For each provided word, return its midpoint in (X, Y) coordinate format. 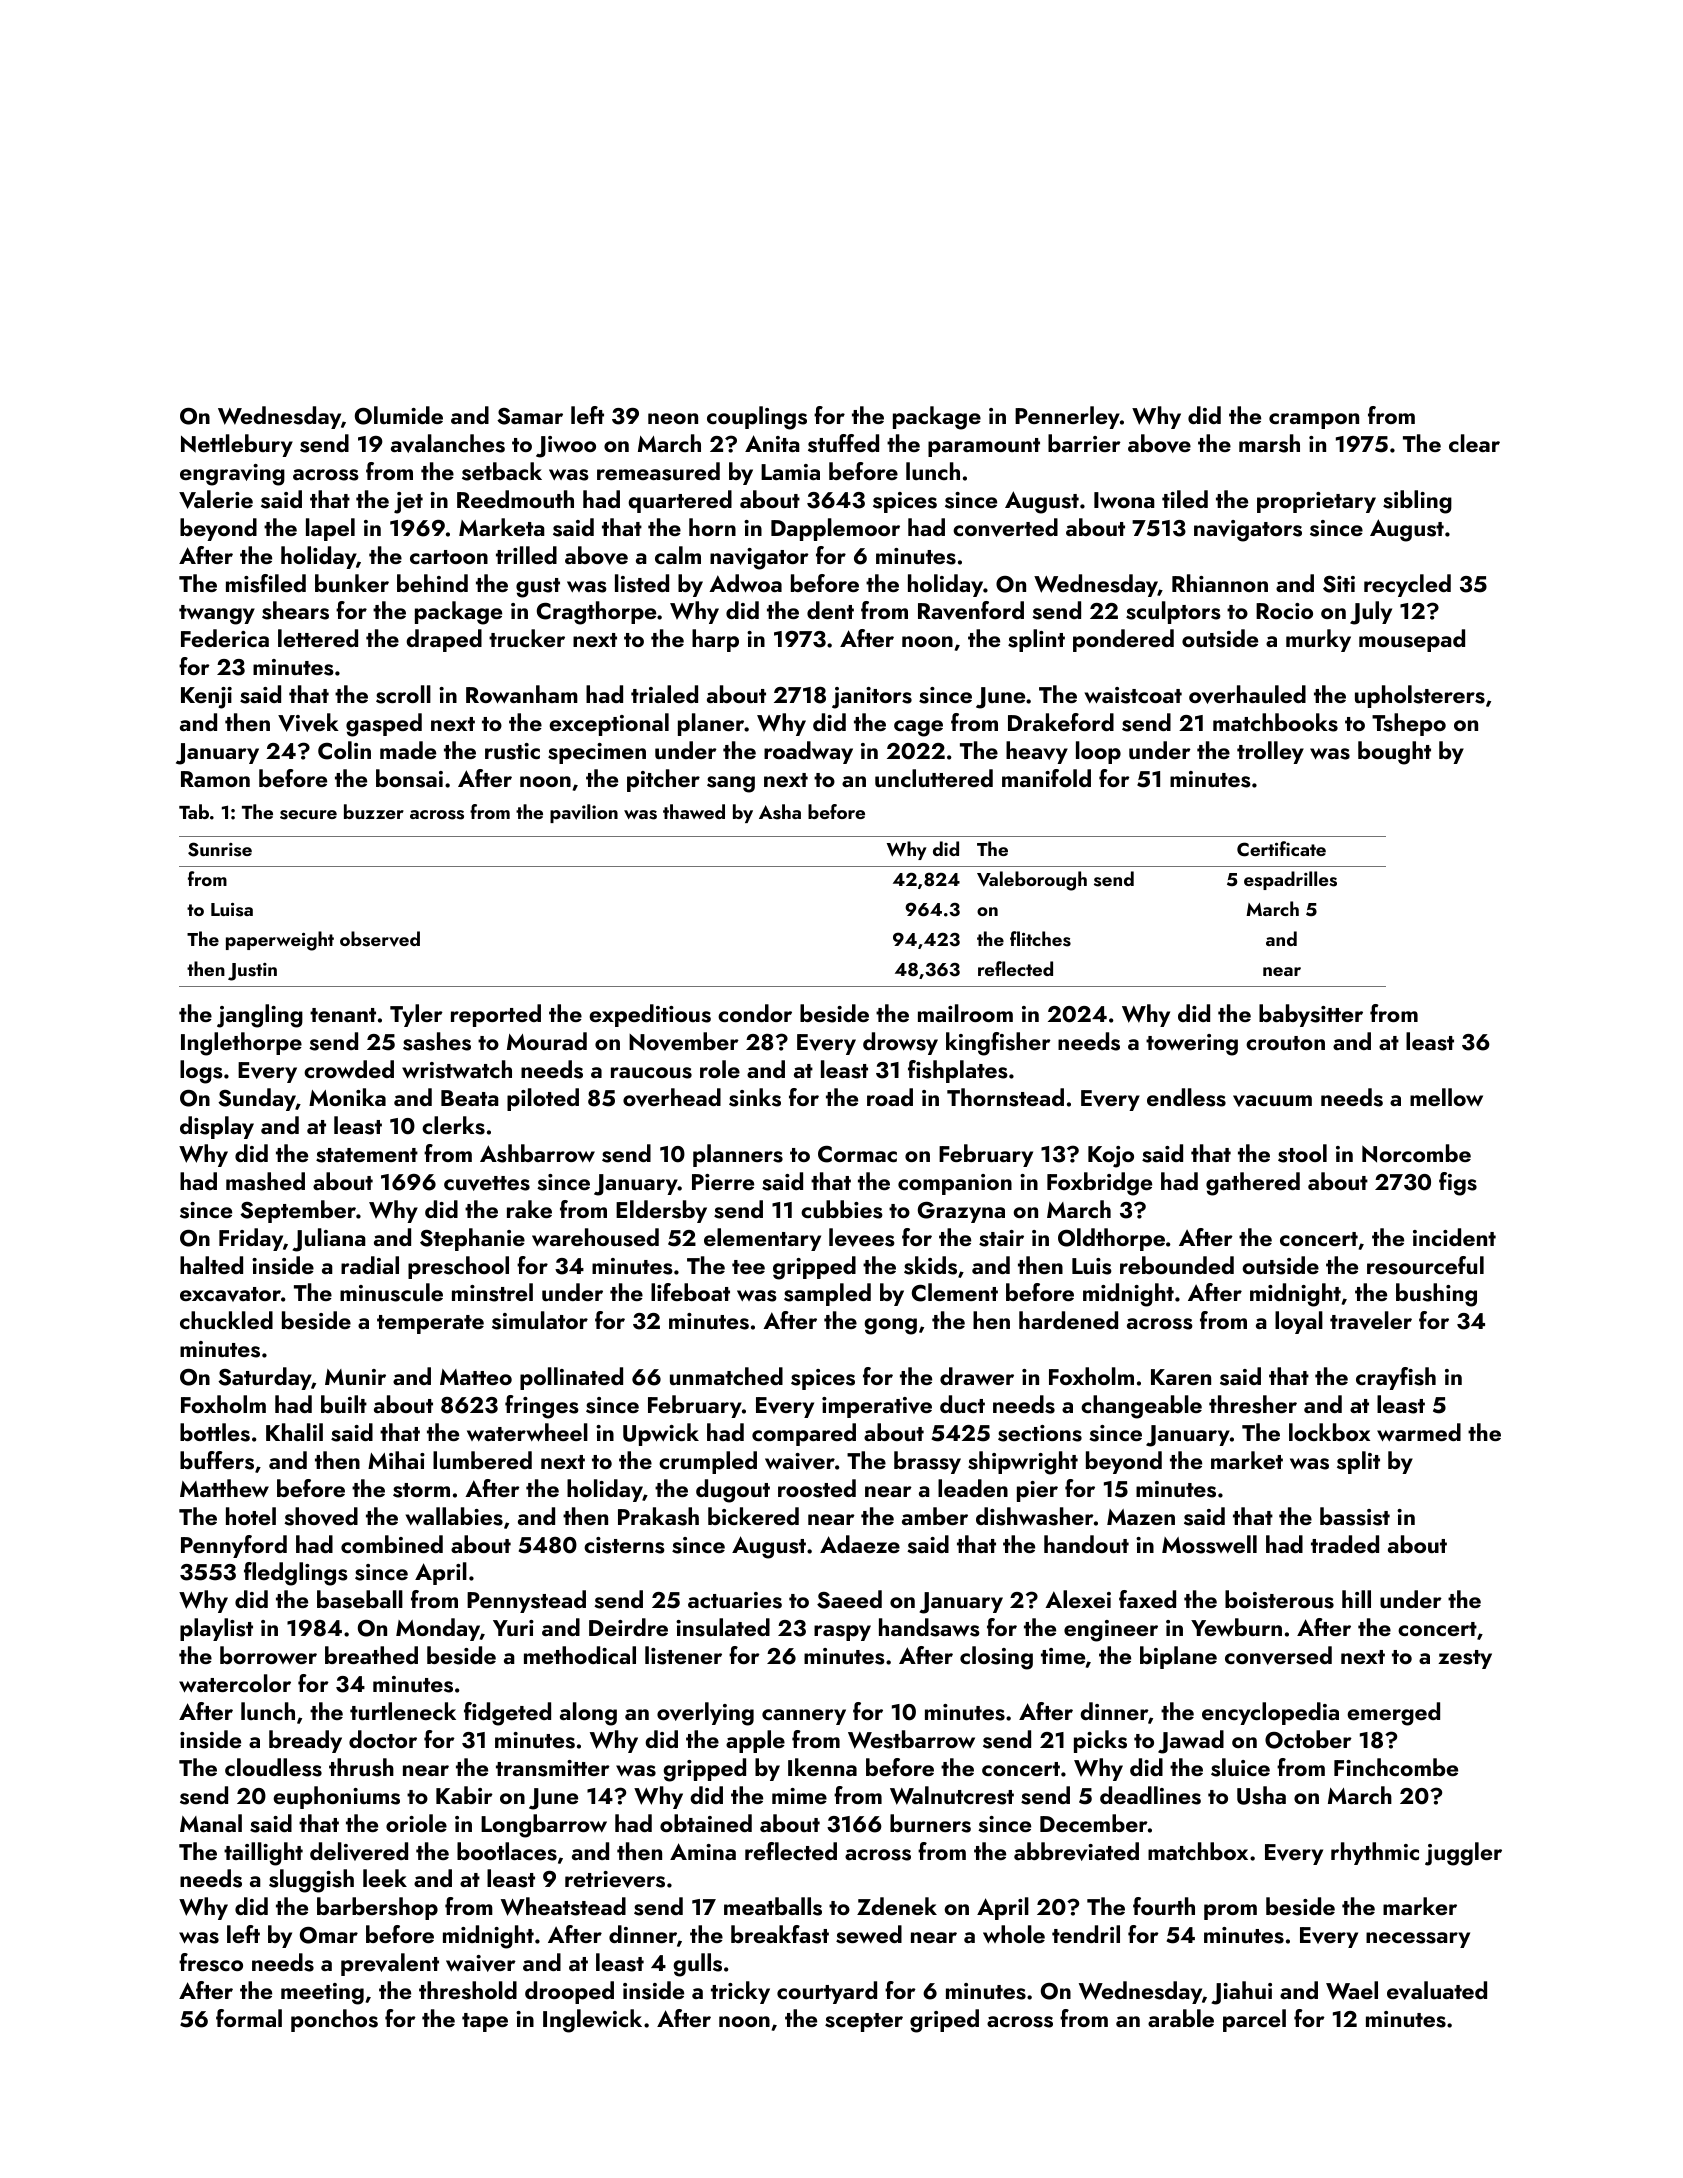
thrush (361, 1767)
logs (201, 1072)
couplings (757, 418)
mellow (1446, 1097)
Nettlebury (237, 445)
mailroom (965, 1013)
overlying (705, 1714)
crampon (1314, 421)
